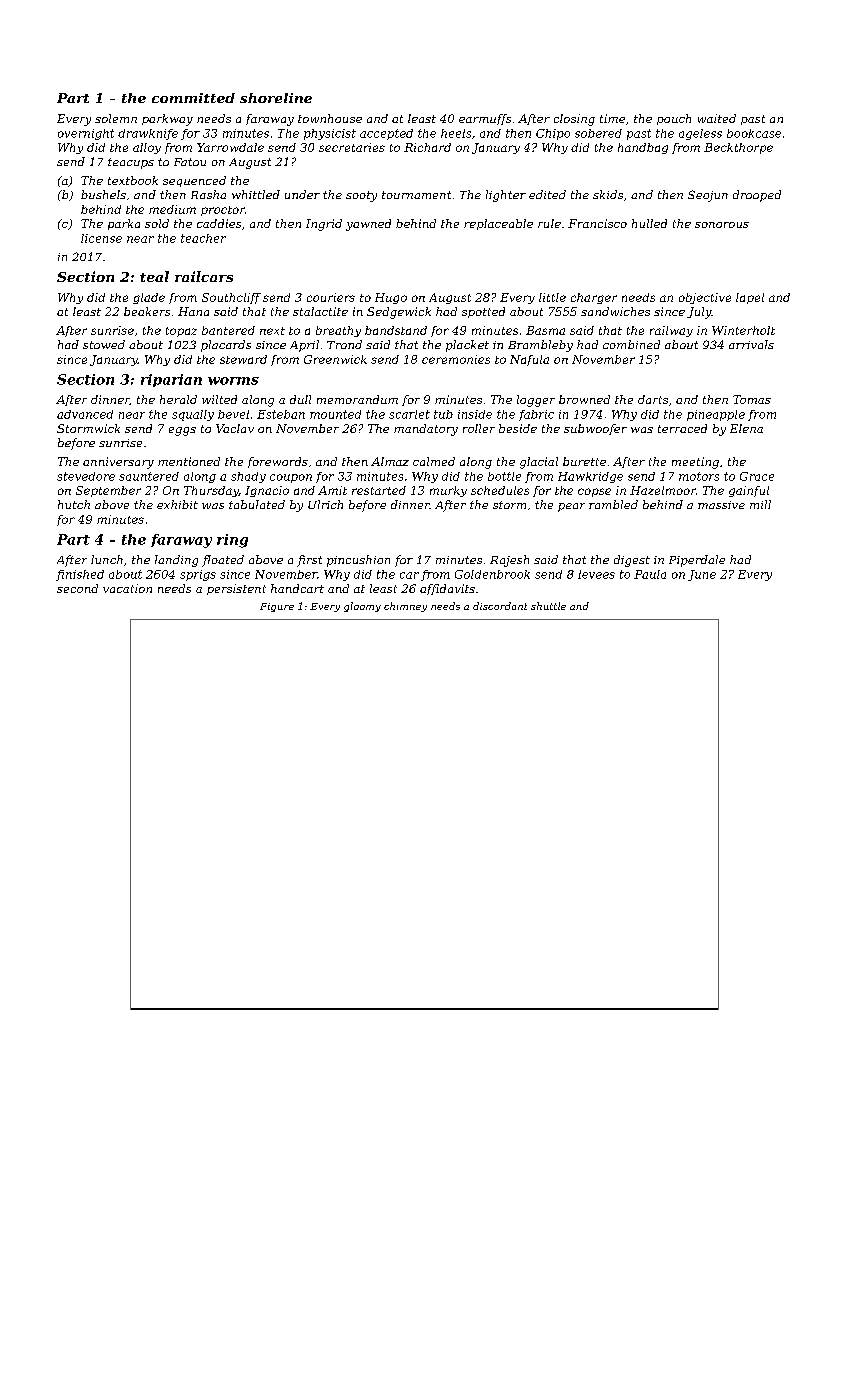  I want to click on Tomas, so click(752, 399).
